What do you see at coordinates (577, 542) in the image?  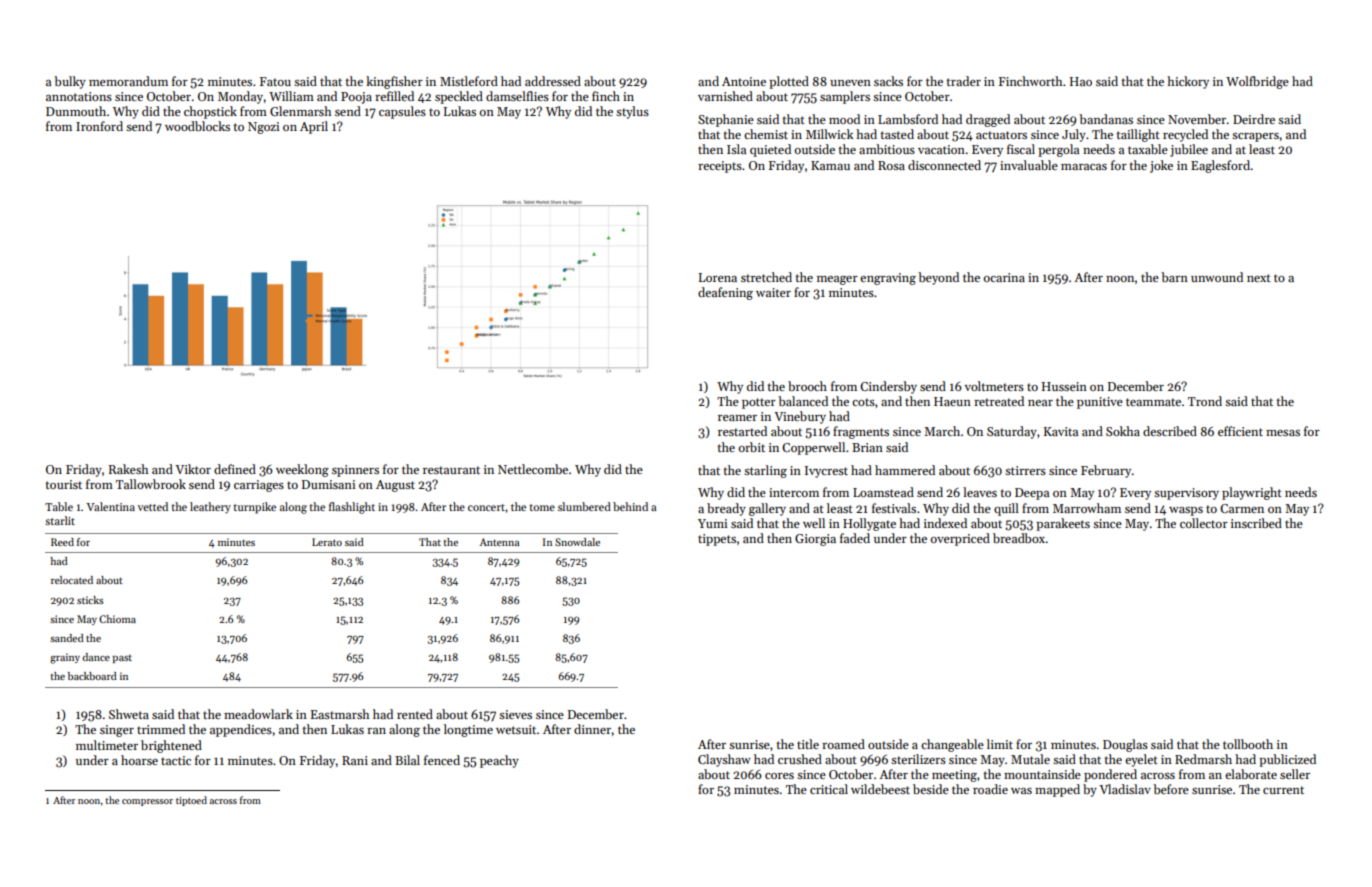 I see `Snowdale` at bounding box center [577, 542].
